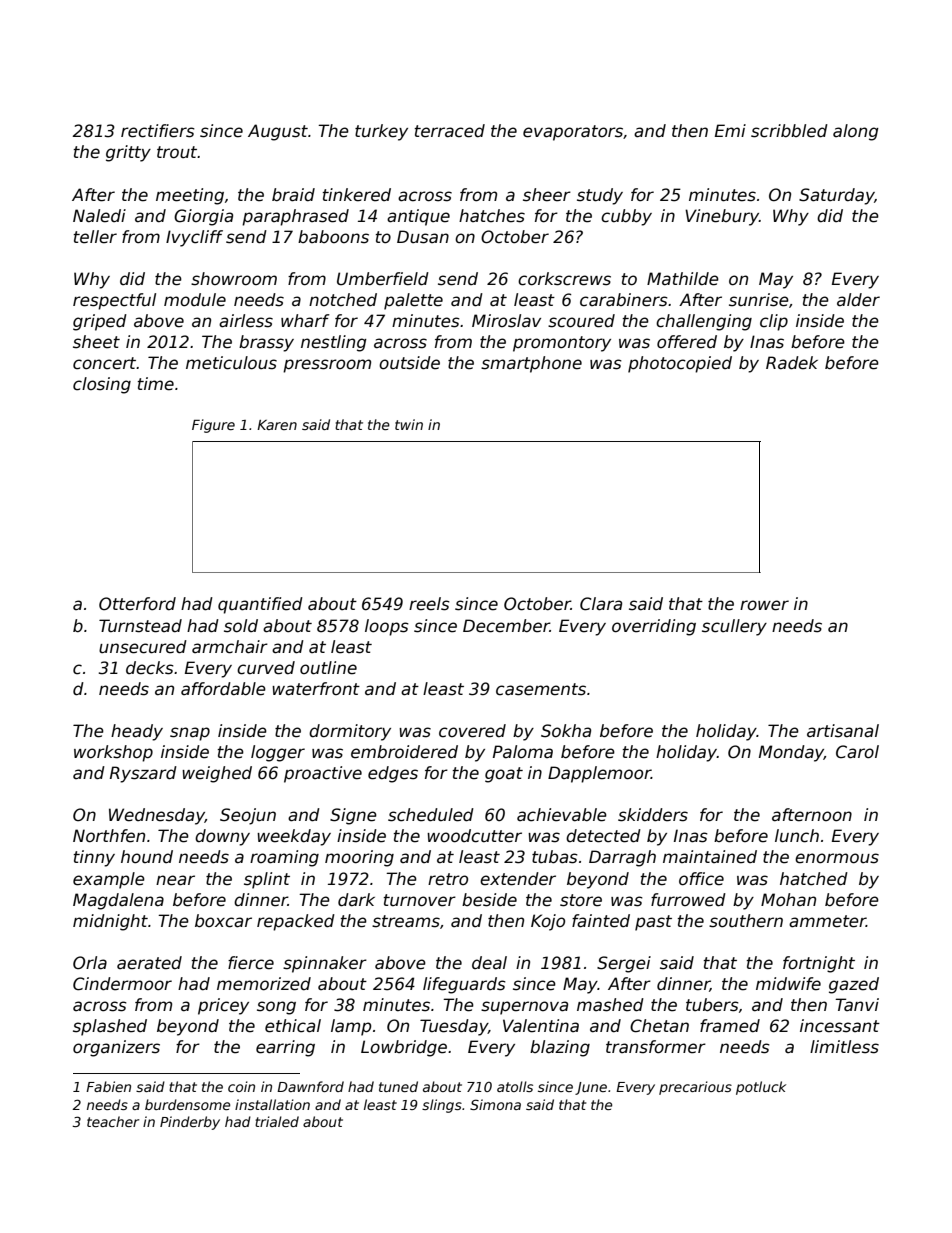 The image size is (952, 1233). What do you see at coordinates (730, 130) in the page?
I see `Emi` at bounding box center [730, 130].
